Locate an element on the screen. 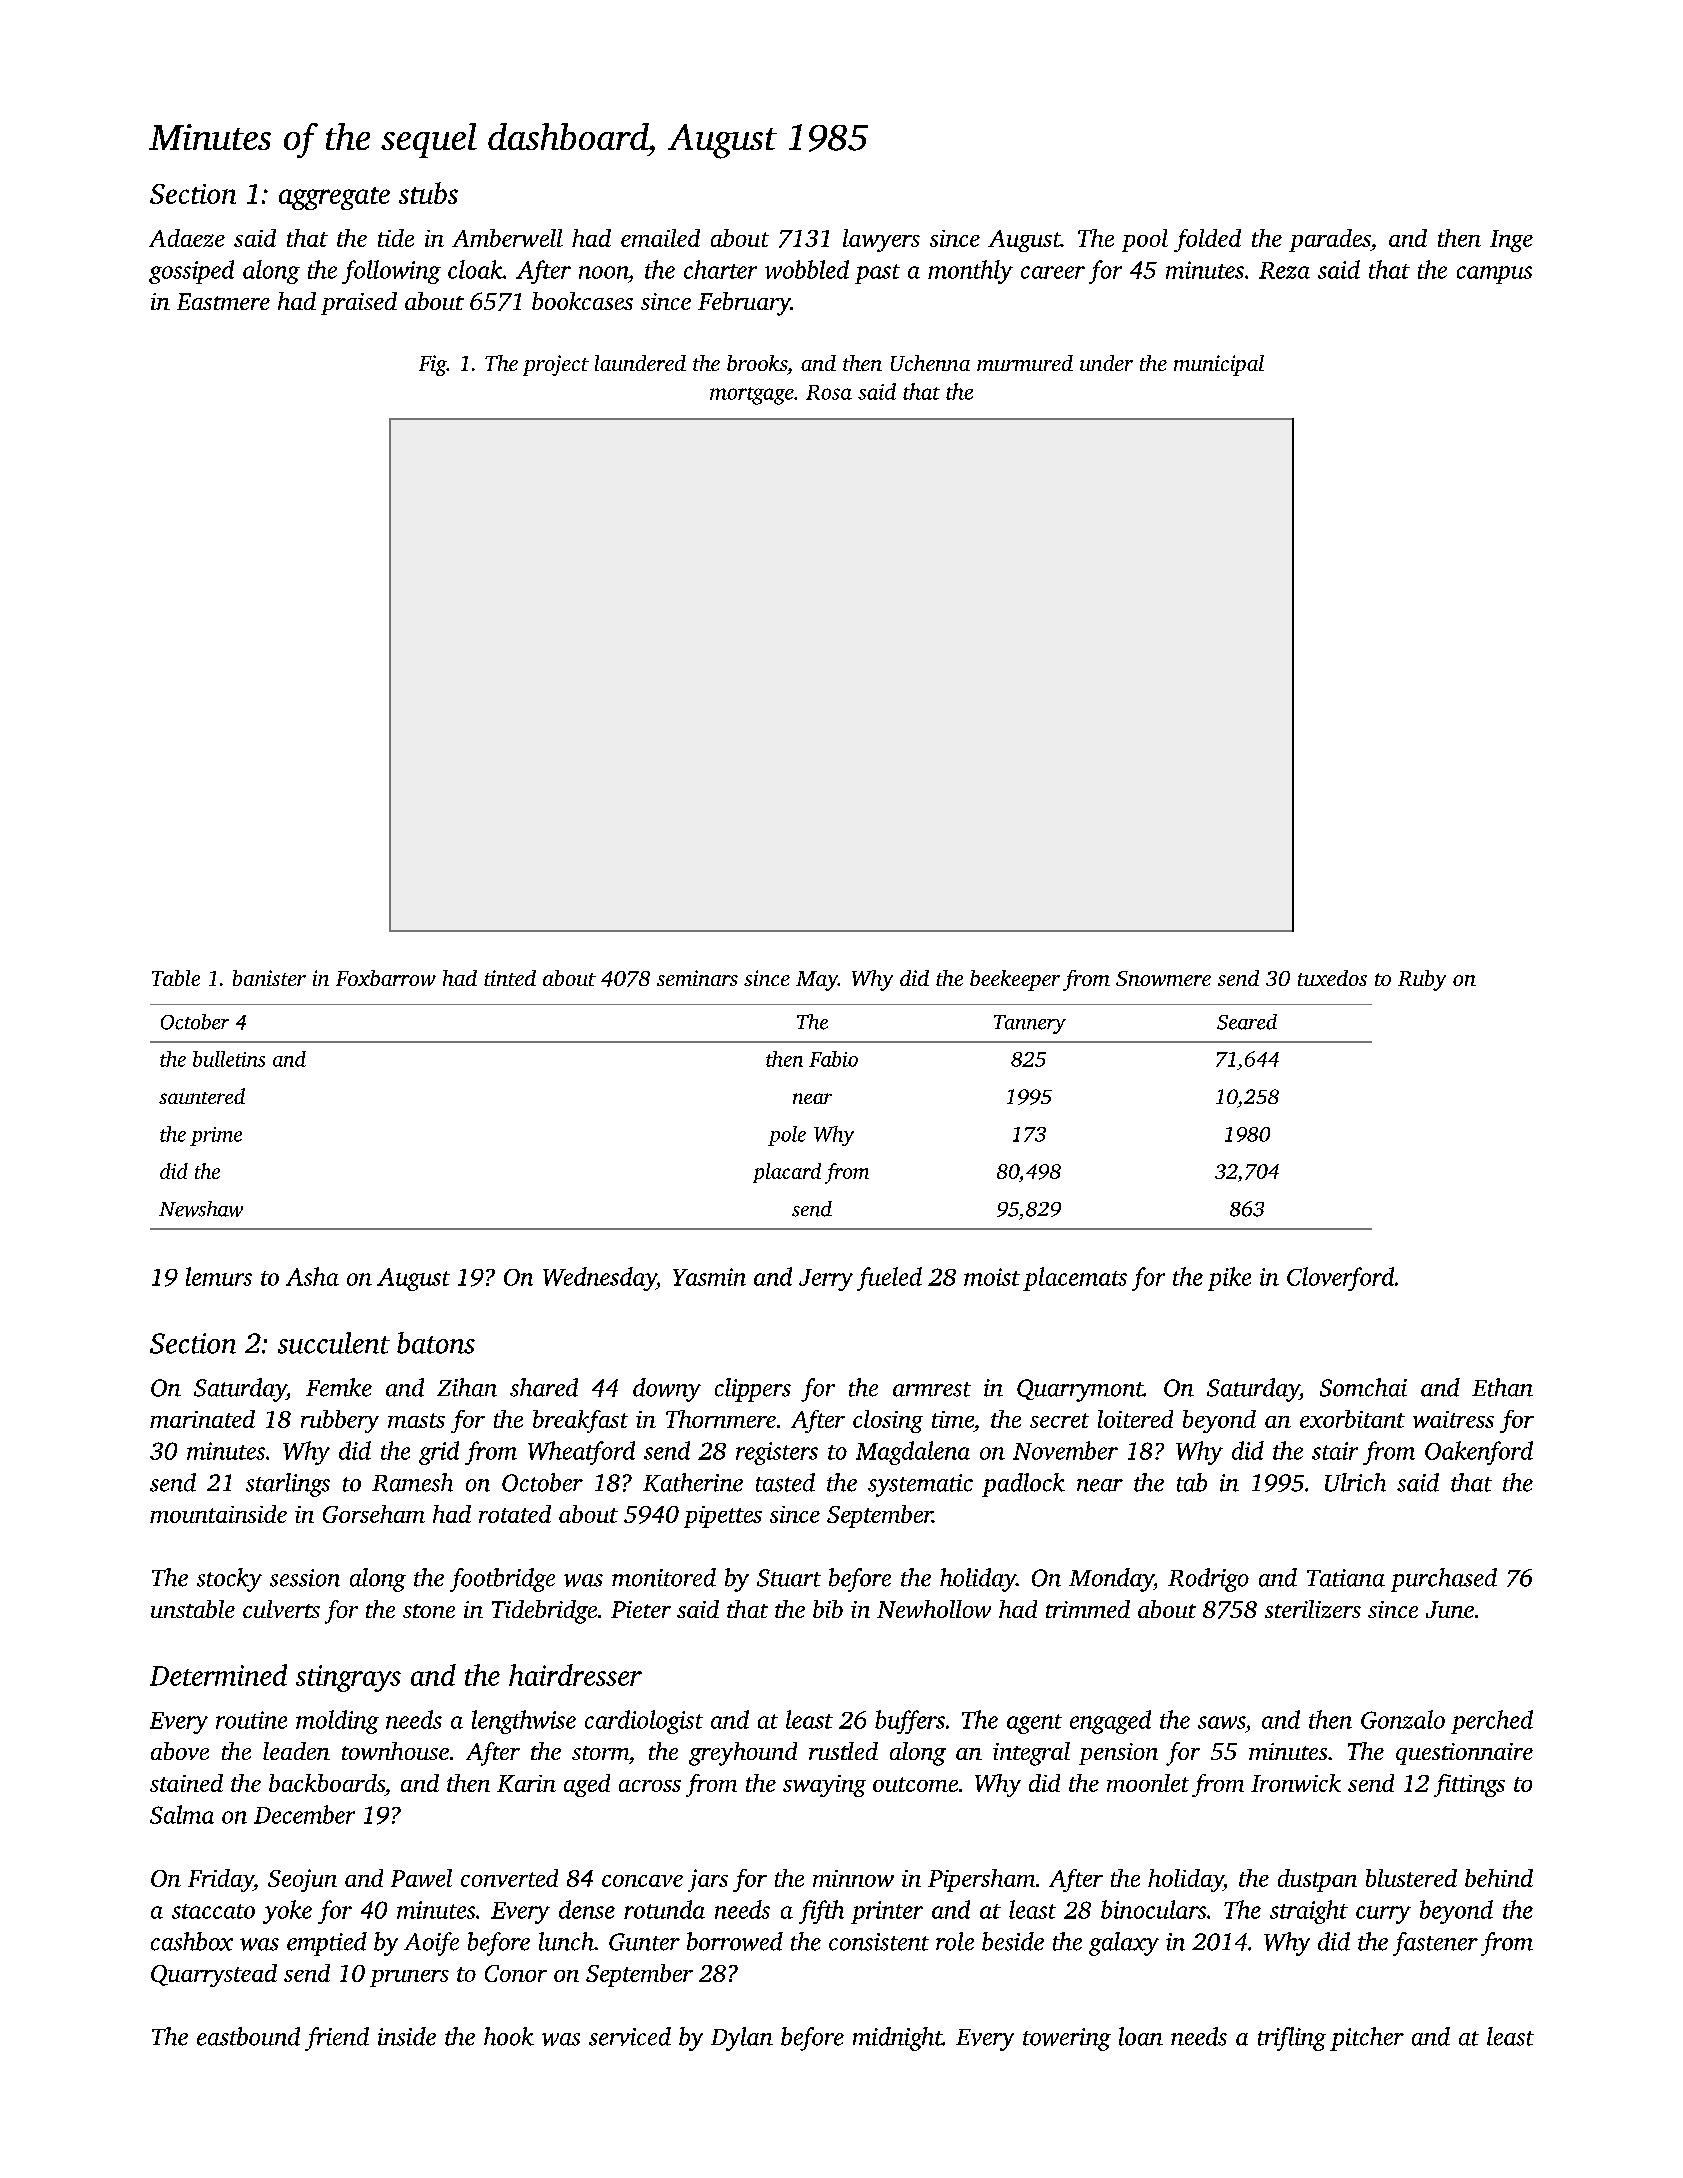 The width and height of the screenshot is (1683, 2178). bib is located at coordinates (828, 1609).
